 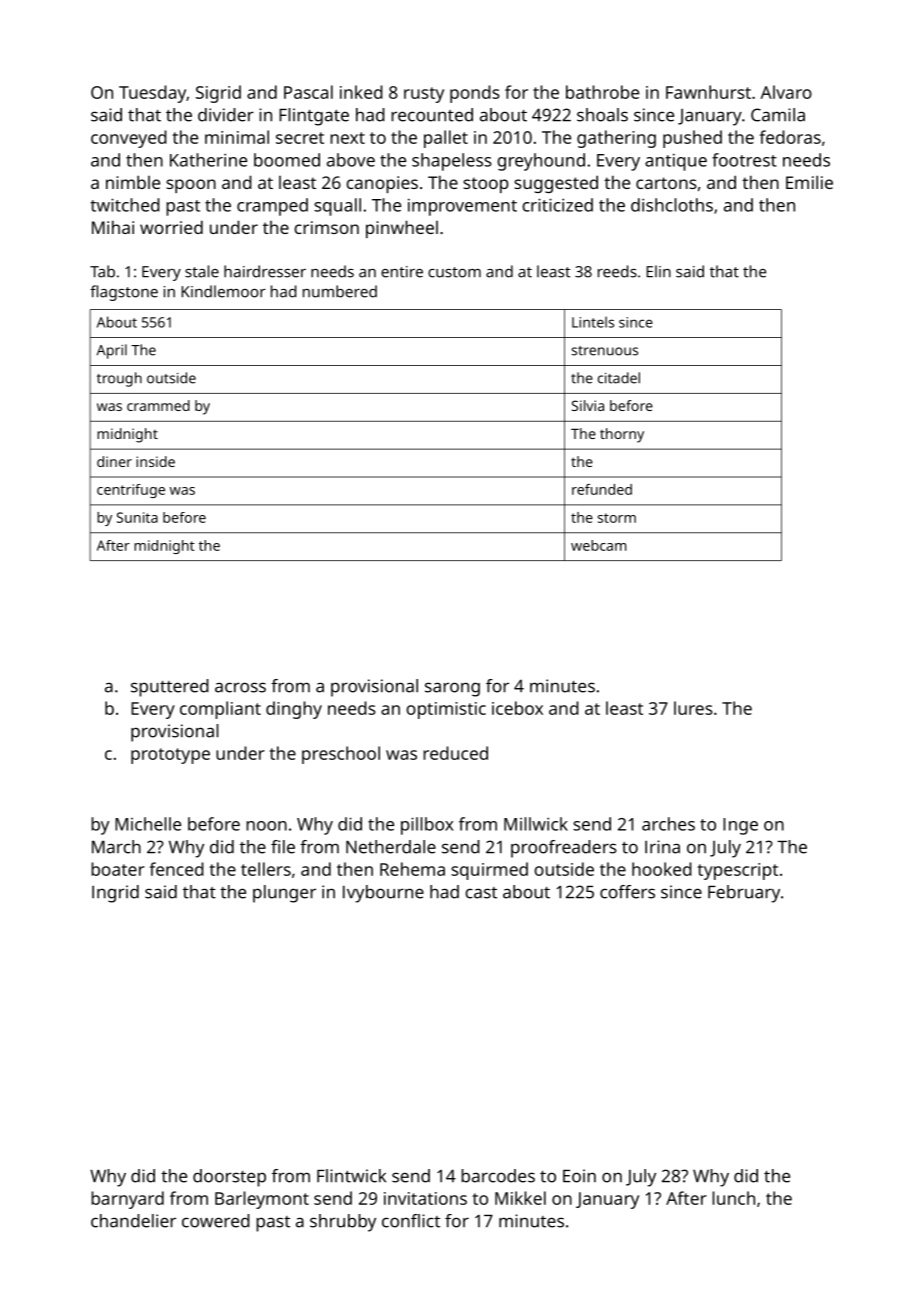 What do you see at coordinates (658, 271) in the screenshot?
I see `Elin` at bounding box center [658, 271].
